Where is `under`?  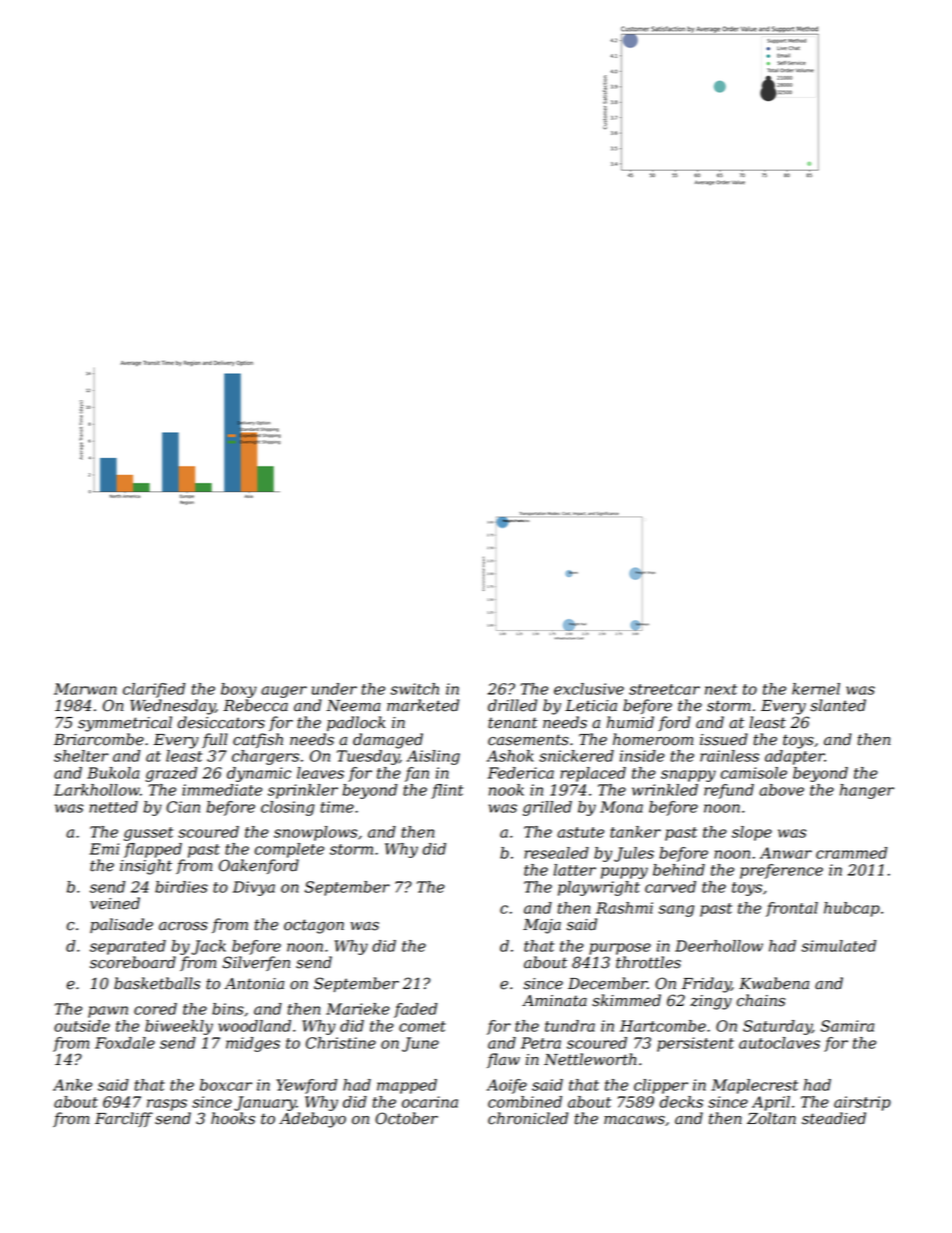 under is located at coordinates (334, 689).
